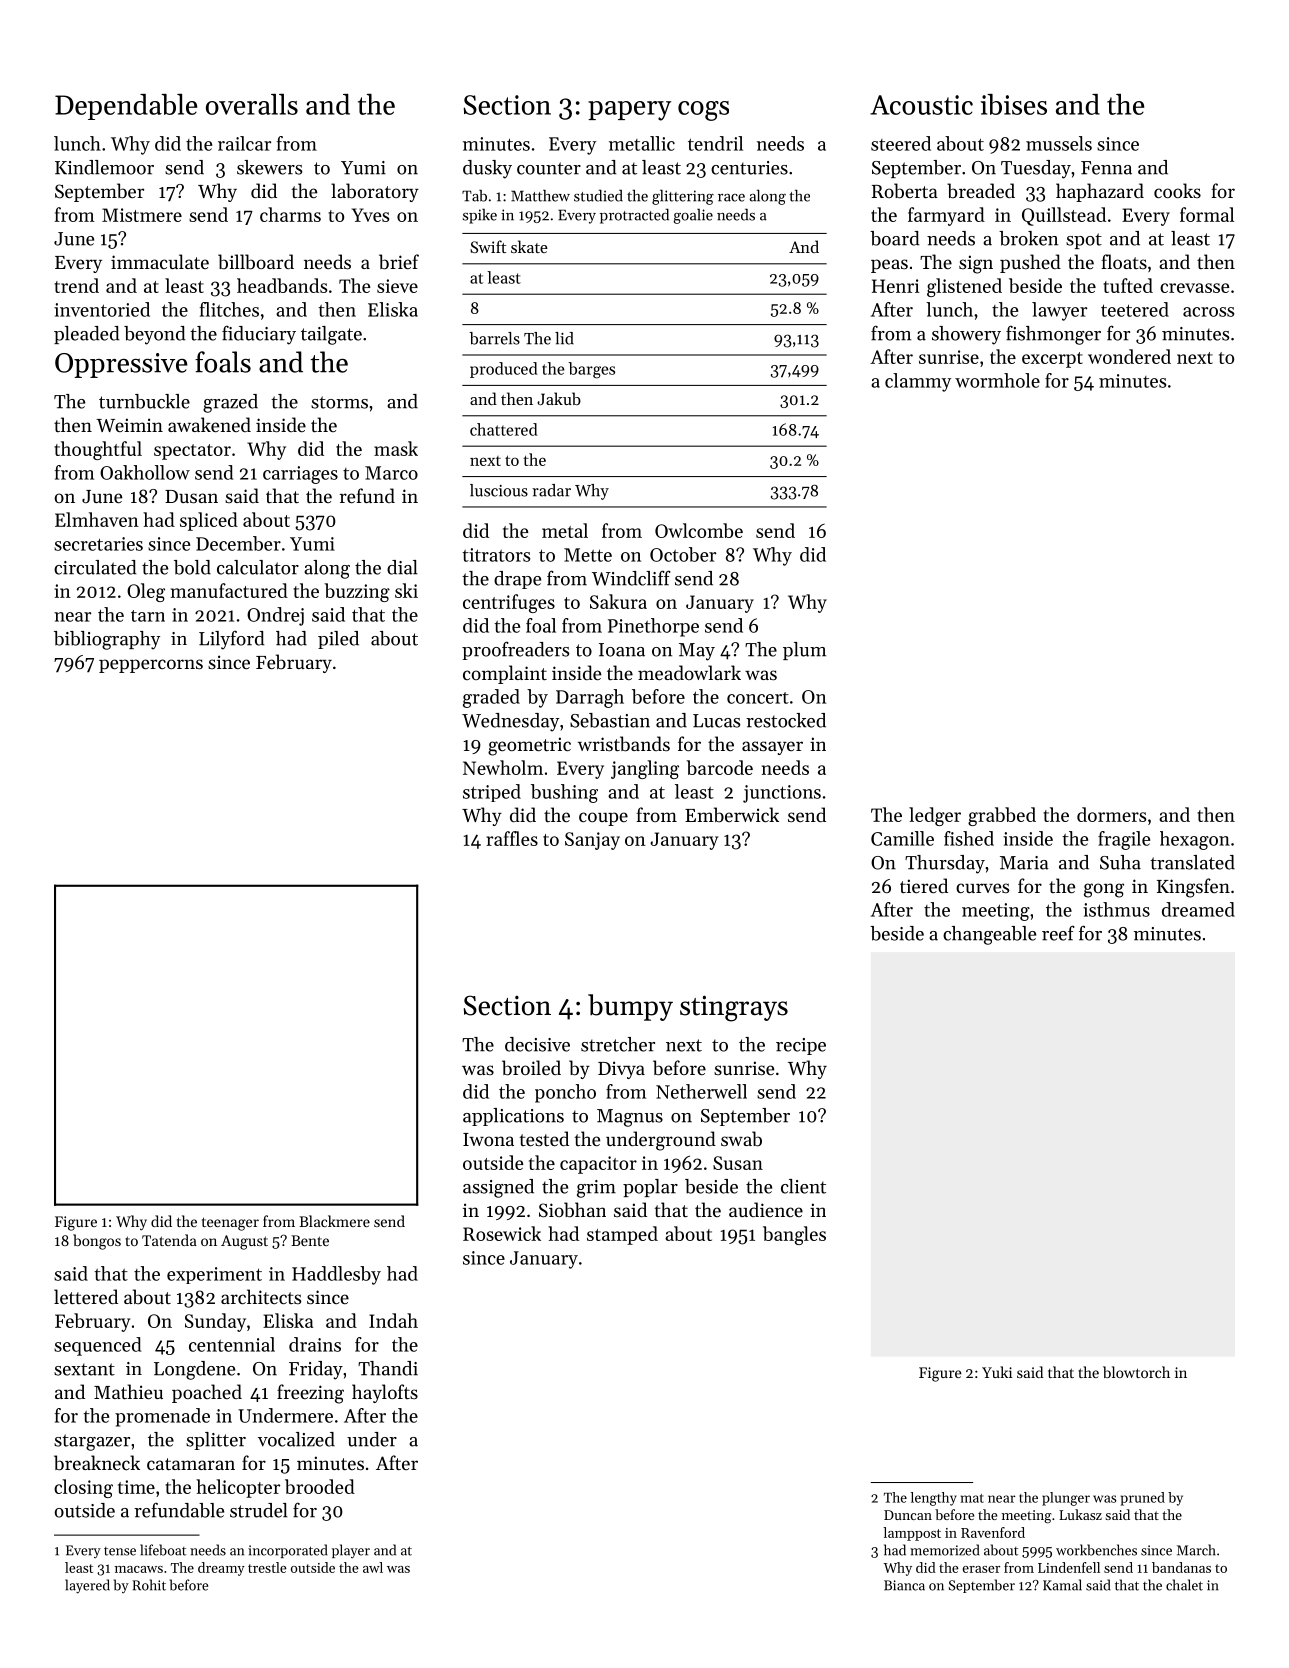  What do you see at coordinates (512, 838) in the screenshot?
I see `raffles` at bounding box center [512, 838].
